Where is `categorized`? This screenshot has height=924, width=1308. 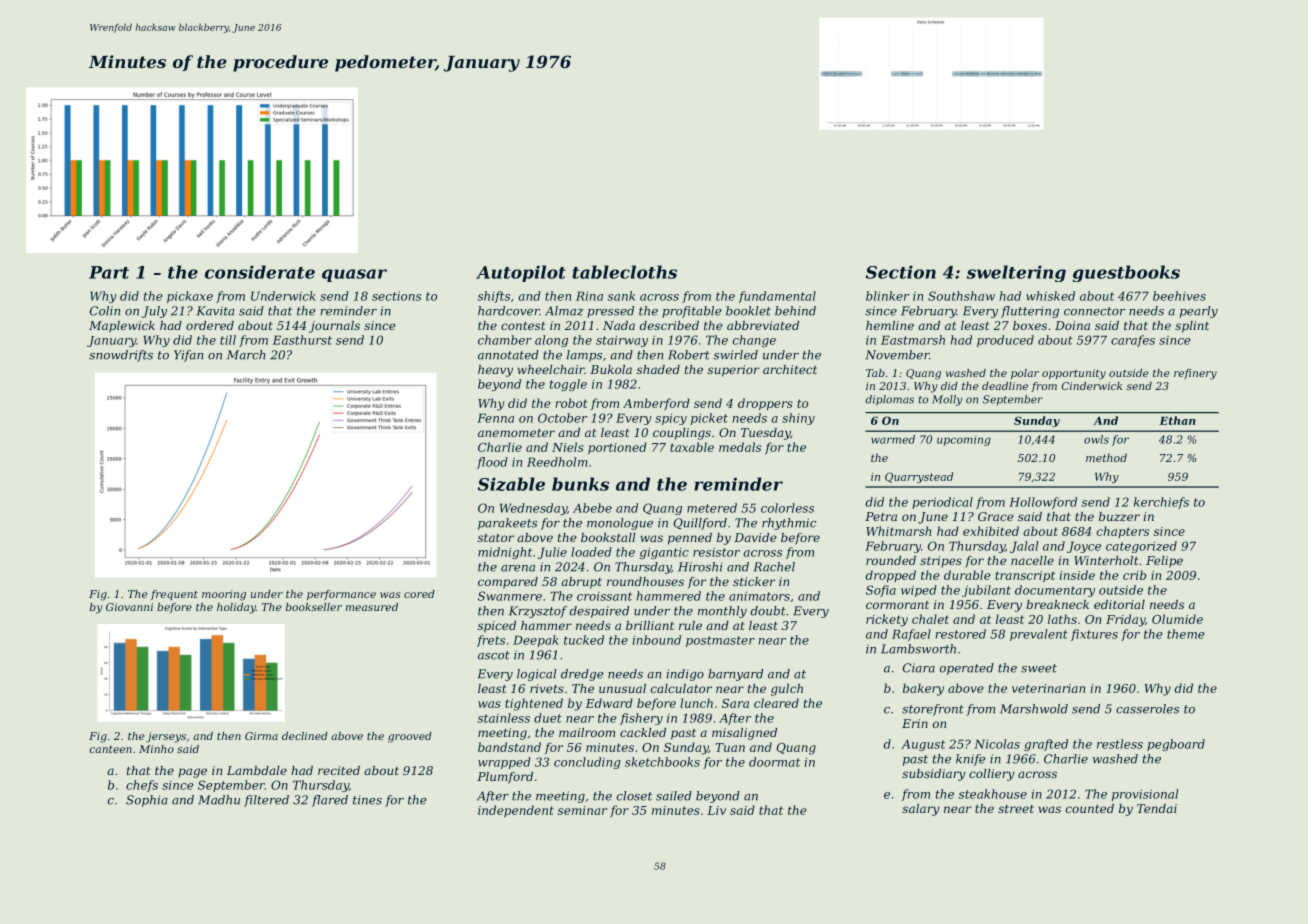 categorized is located at coordinates (1141, 547).
